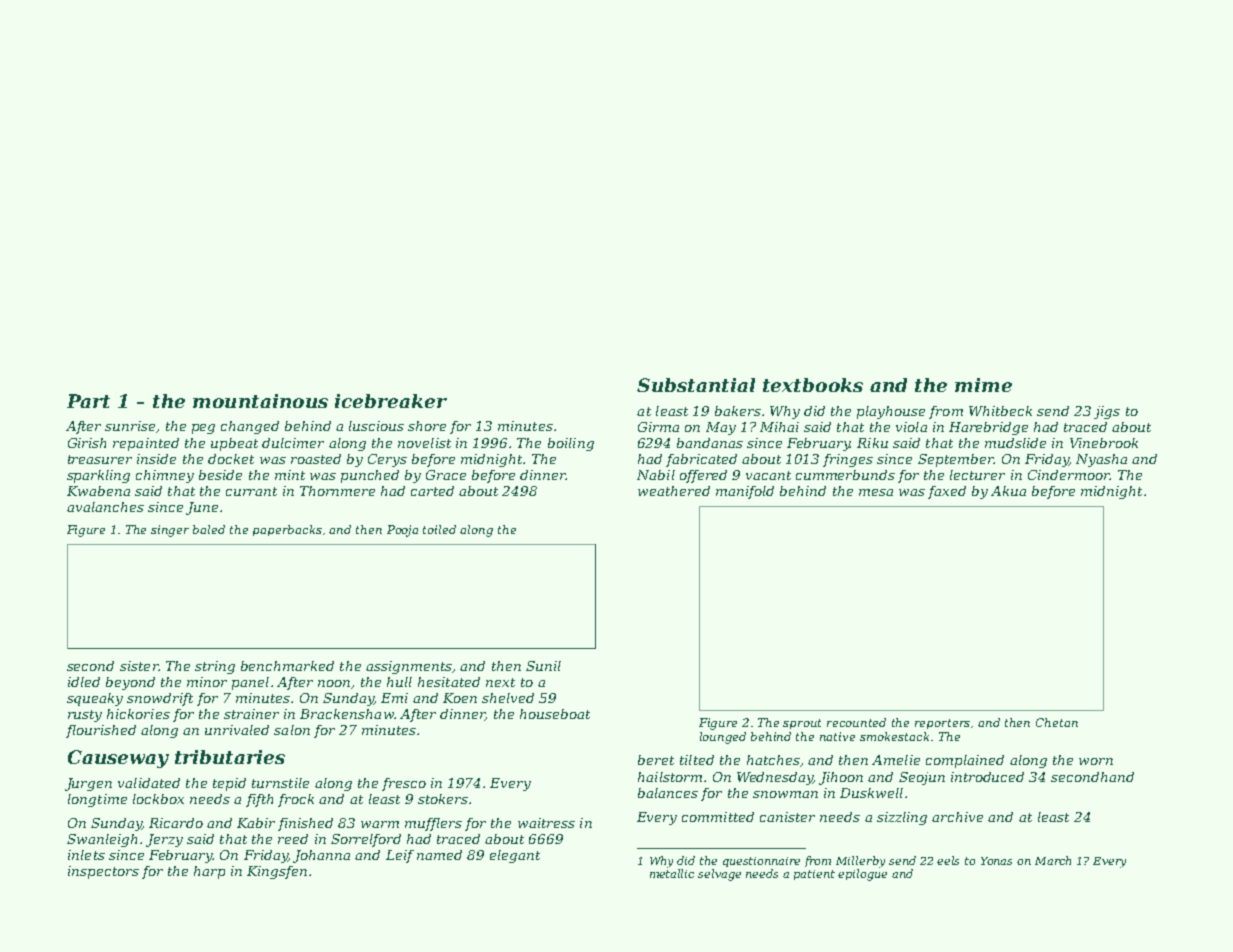  Describe the element at coordinates (1008, 491) in the page. I see `Akua` at that location.
